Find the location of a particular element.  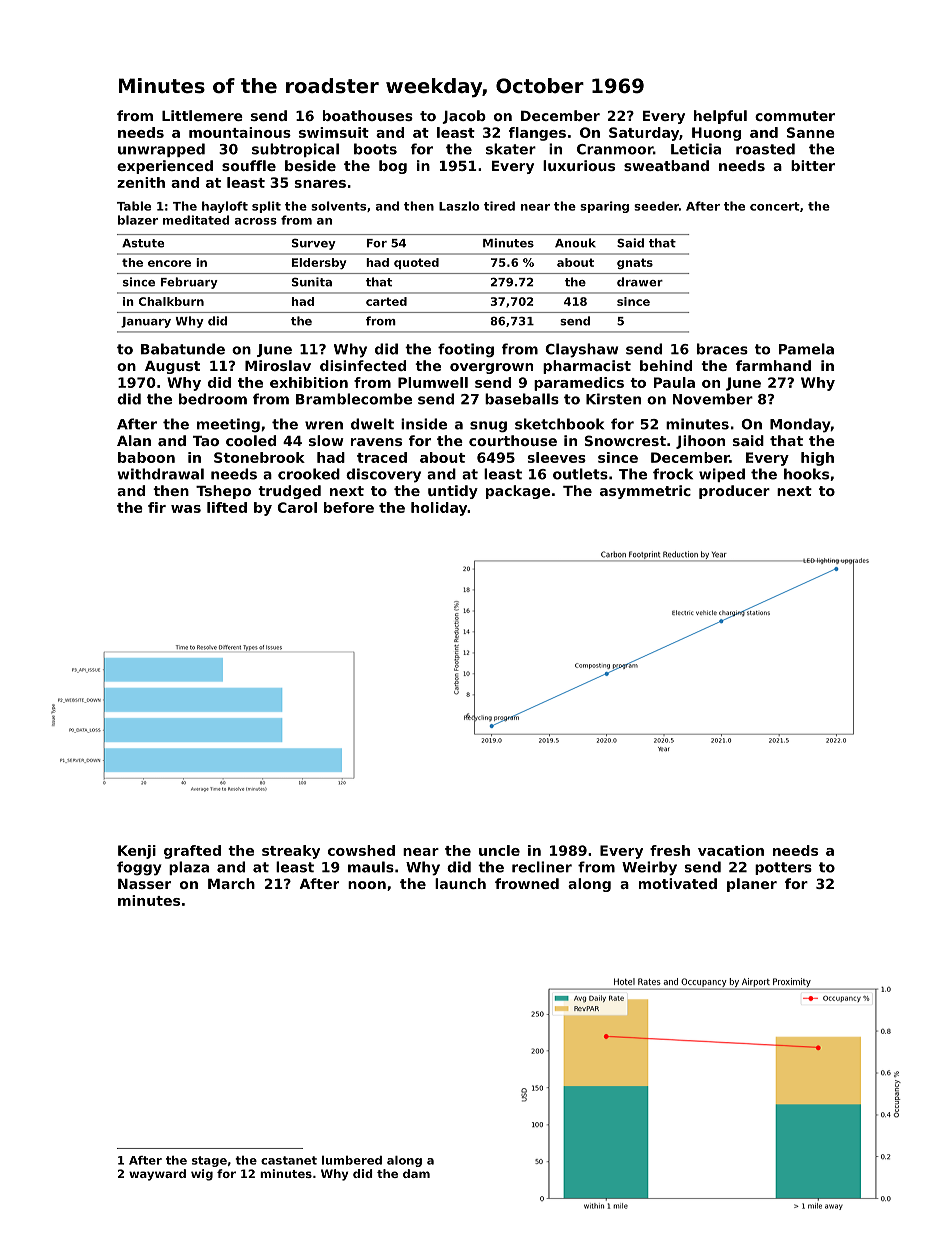

uncle is located at coordinates (499, 850).
